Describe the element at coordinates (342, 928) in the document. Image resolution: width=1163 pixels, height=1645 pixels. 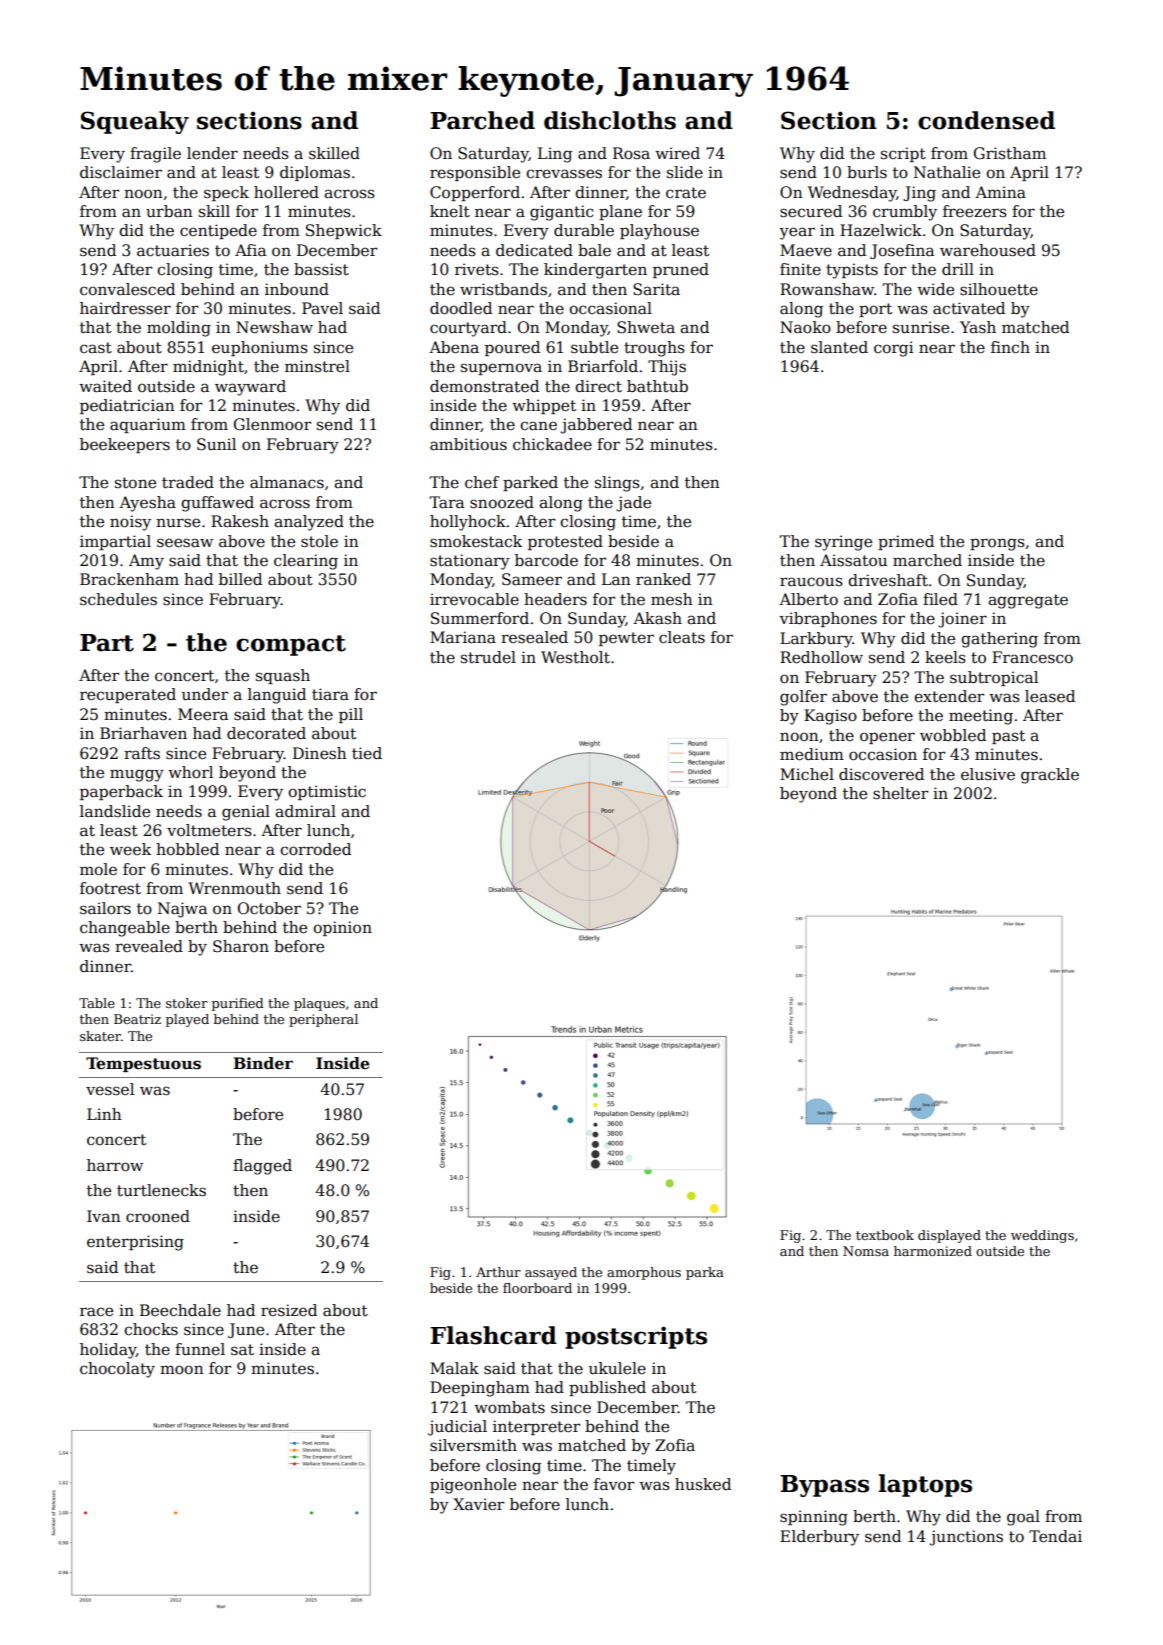
I see `opinion` at that location.
